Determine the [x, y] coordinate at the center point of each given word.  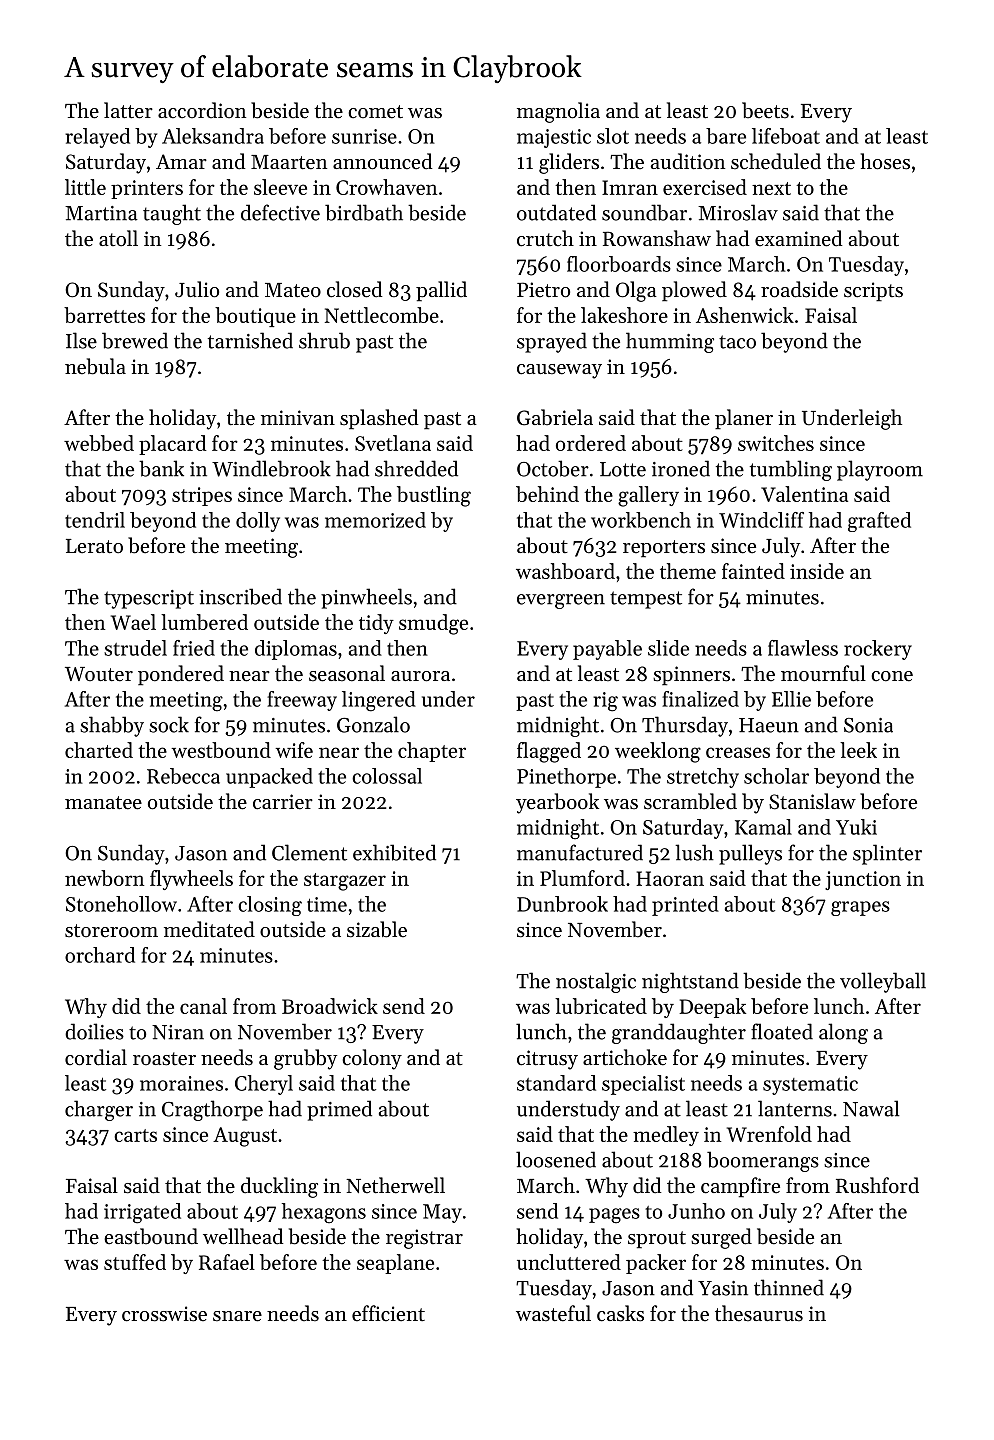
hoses [885, 161]
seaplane [395, 1264]
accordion [202, 110]
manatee [103, 803]
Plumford [582, 878]
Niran [178, 1032]
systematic [810, 1085]
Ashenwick [745, 315]
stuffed [135, 1262]
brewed [135, 340]
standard [556, 1083]
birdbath [364, 212]
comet [375, 112]
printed [685, 906]
